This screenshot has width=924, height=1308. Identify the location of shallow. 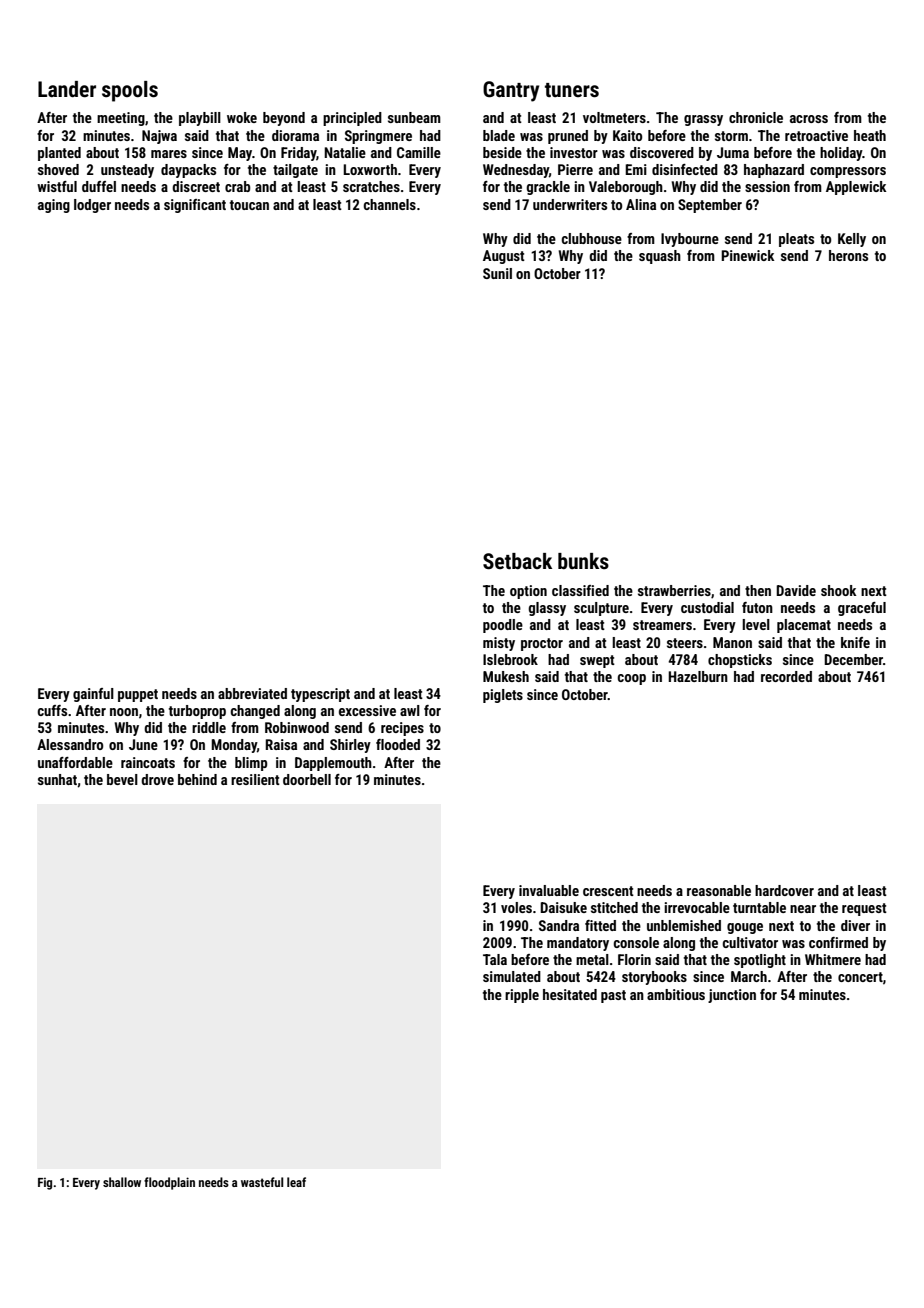
(122, 1182).
